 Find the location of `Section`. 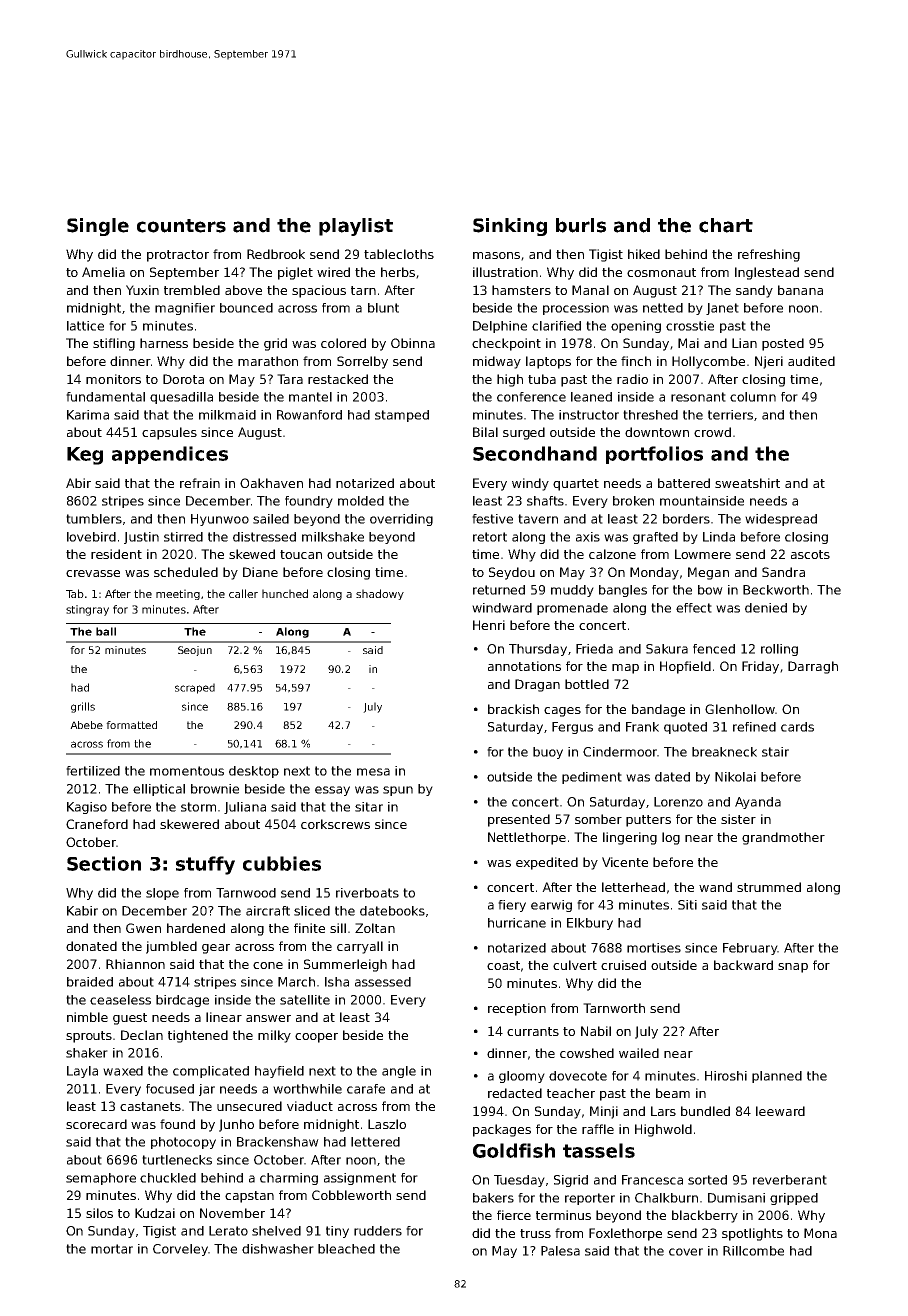

Section is located at coordinates (104, 863).
